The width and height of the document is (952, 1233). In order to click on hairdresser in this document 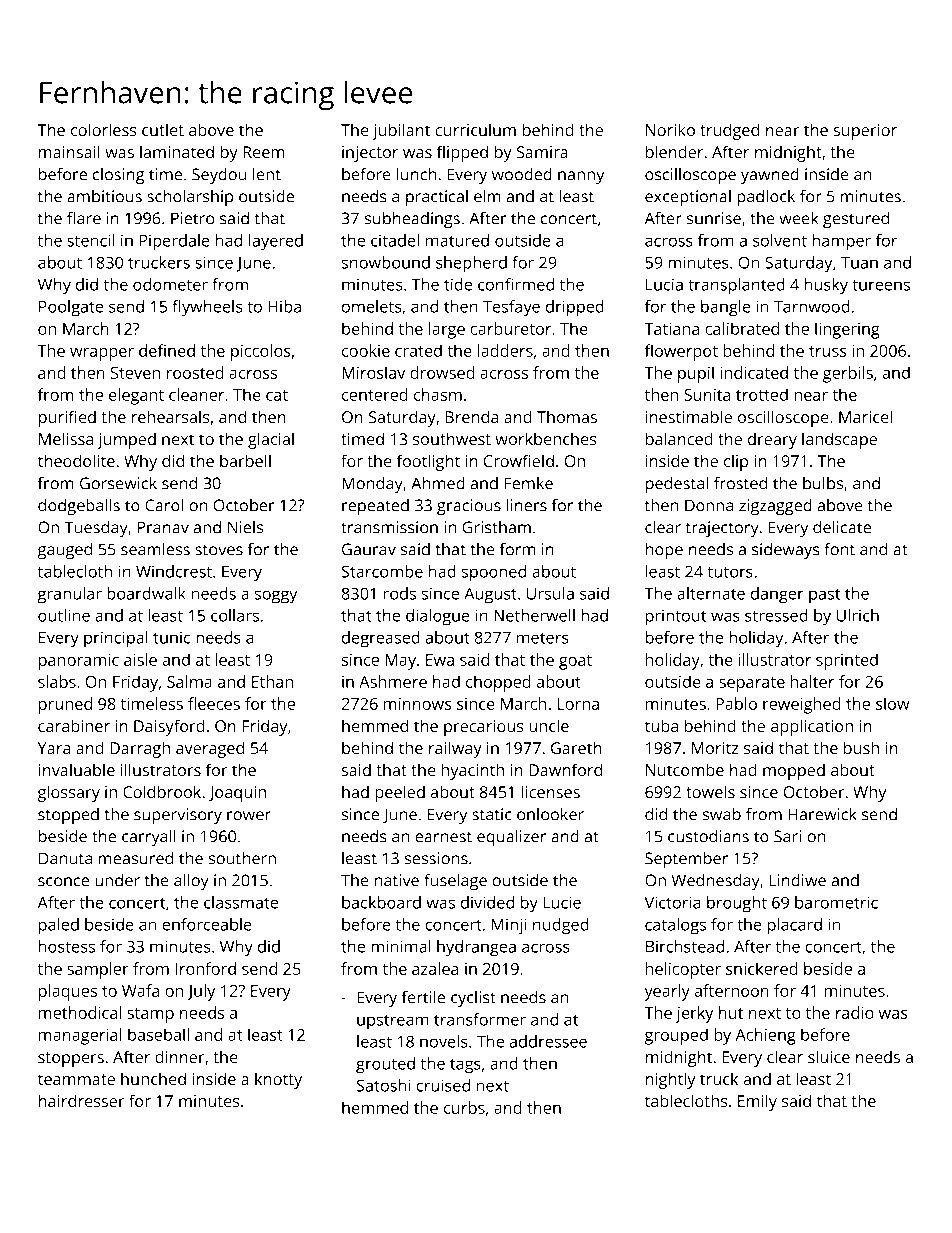, I will do `click(82, 1100)`.
